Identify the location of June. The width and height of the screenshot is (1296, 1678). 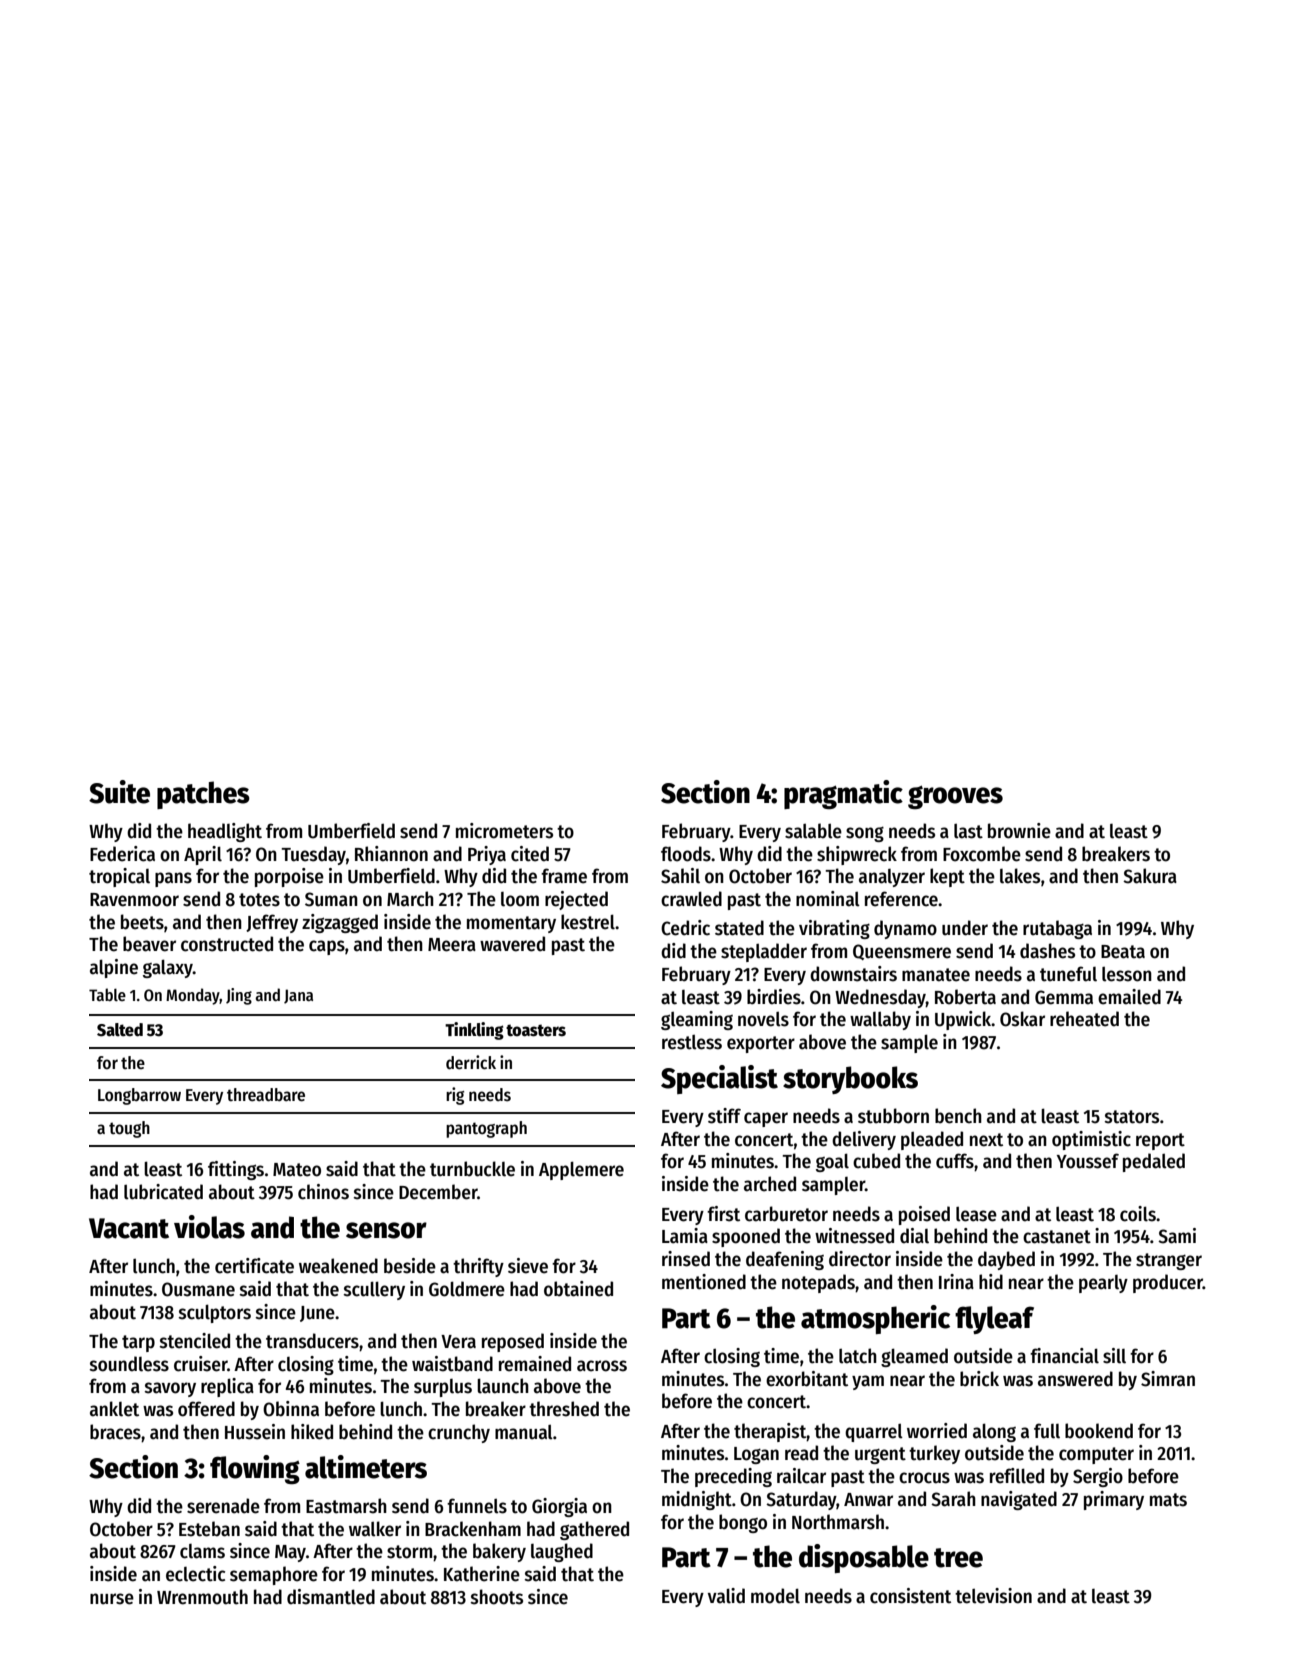
(317, 1314).
